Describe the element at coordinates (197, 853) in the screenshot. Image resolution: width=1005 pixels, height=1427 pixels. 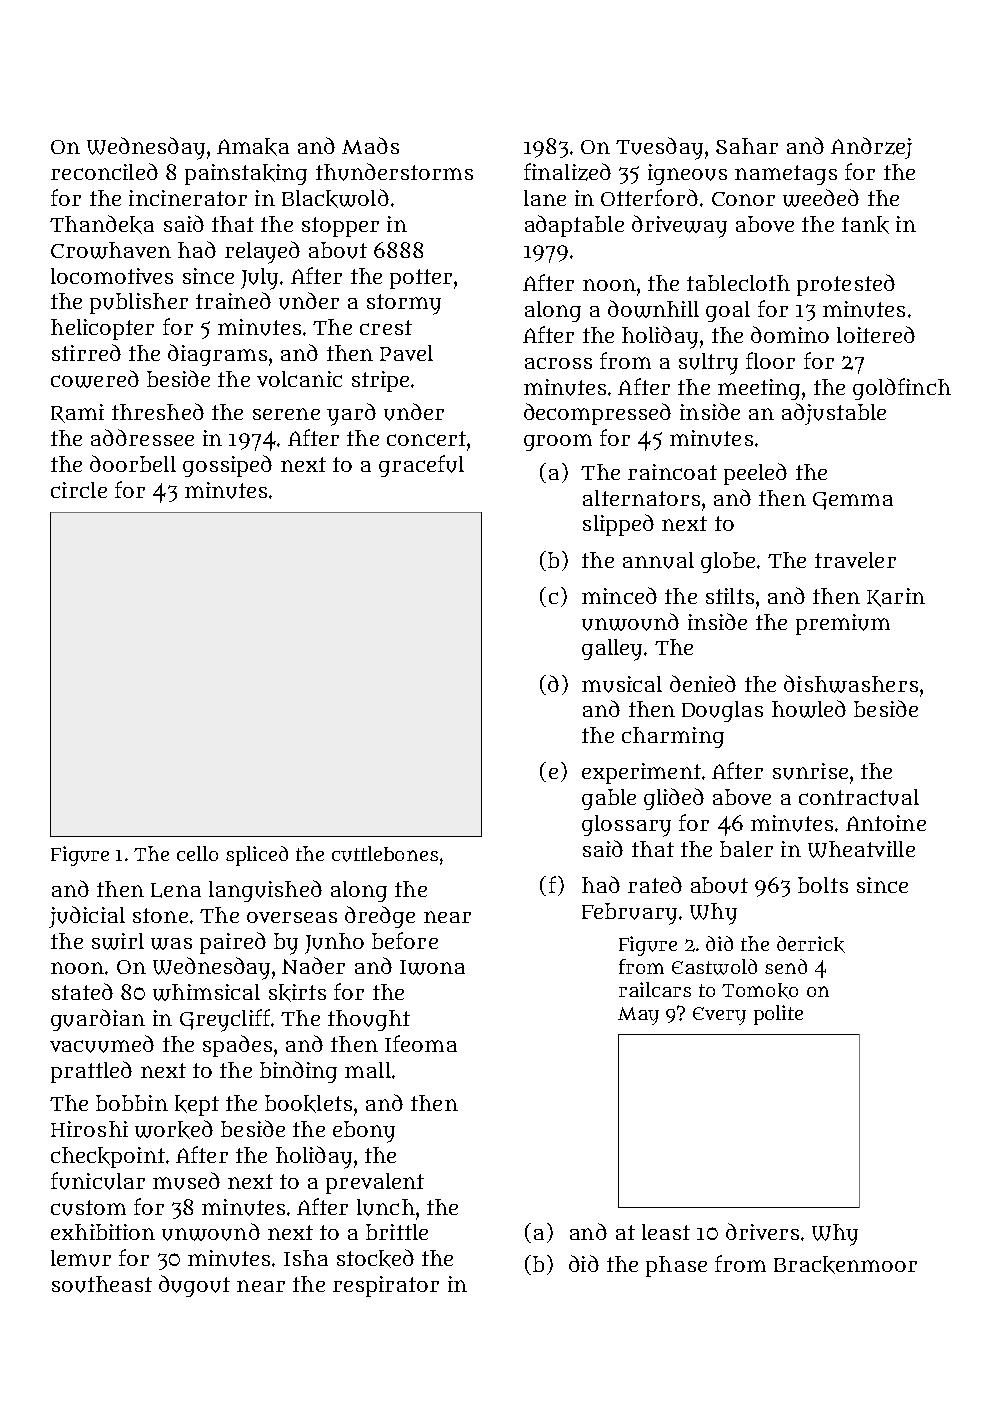
I see `cello` at that location.
